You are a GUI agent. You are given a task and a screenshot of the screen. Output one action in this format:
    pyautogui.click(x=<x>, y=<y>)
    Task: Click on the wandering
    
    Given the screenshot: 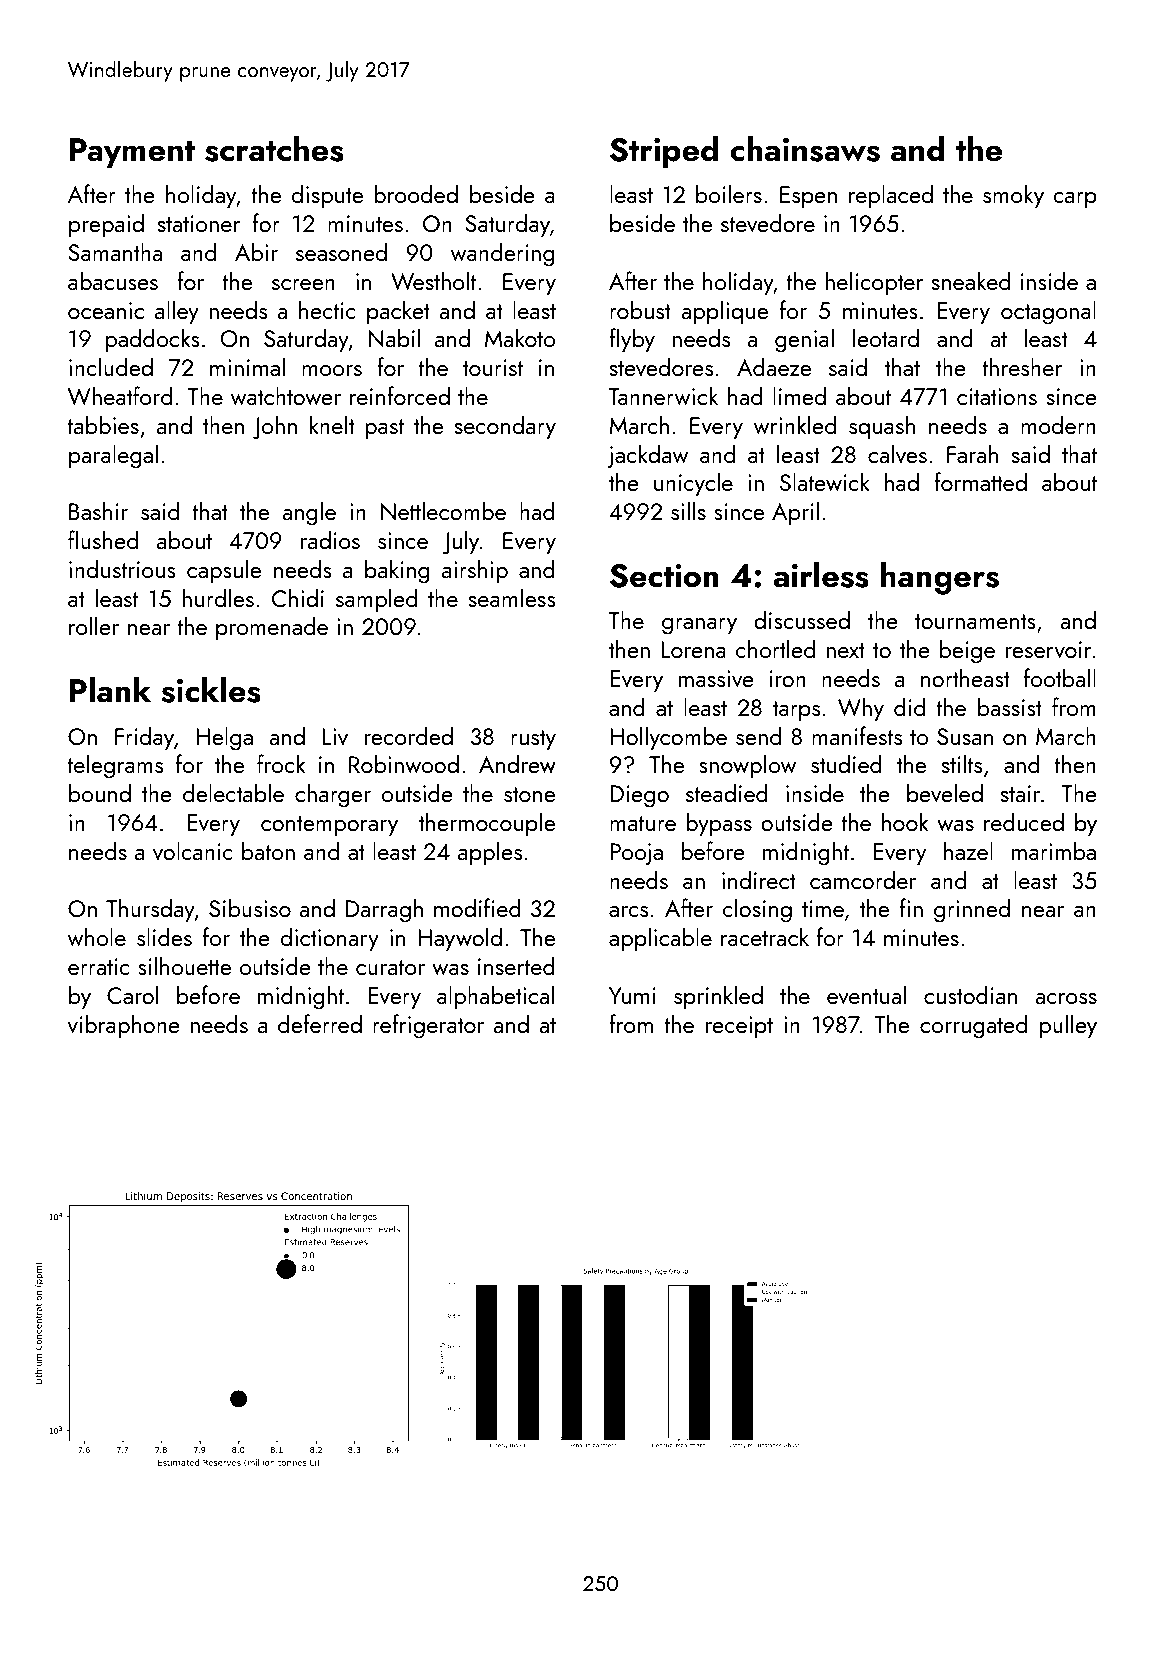 What is the action you would take?
    pyautogui.click(x=503, y=254)
